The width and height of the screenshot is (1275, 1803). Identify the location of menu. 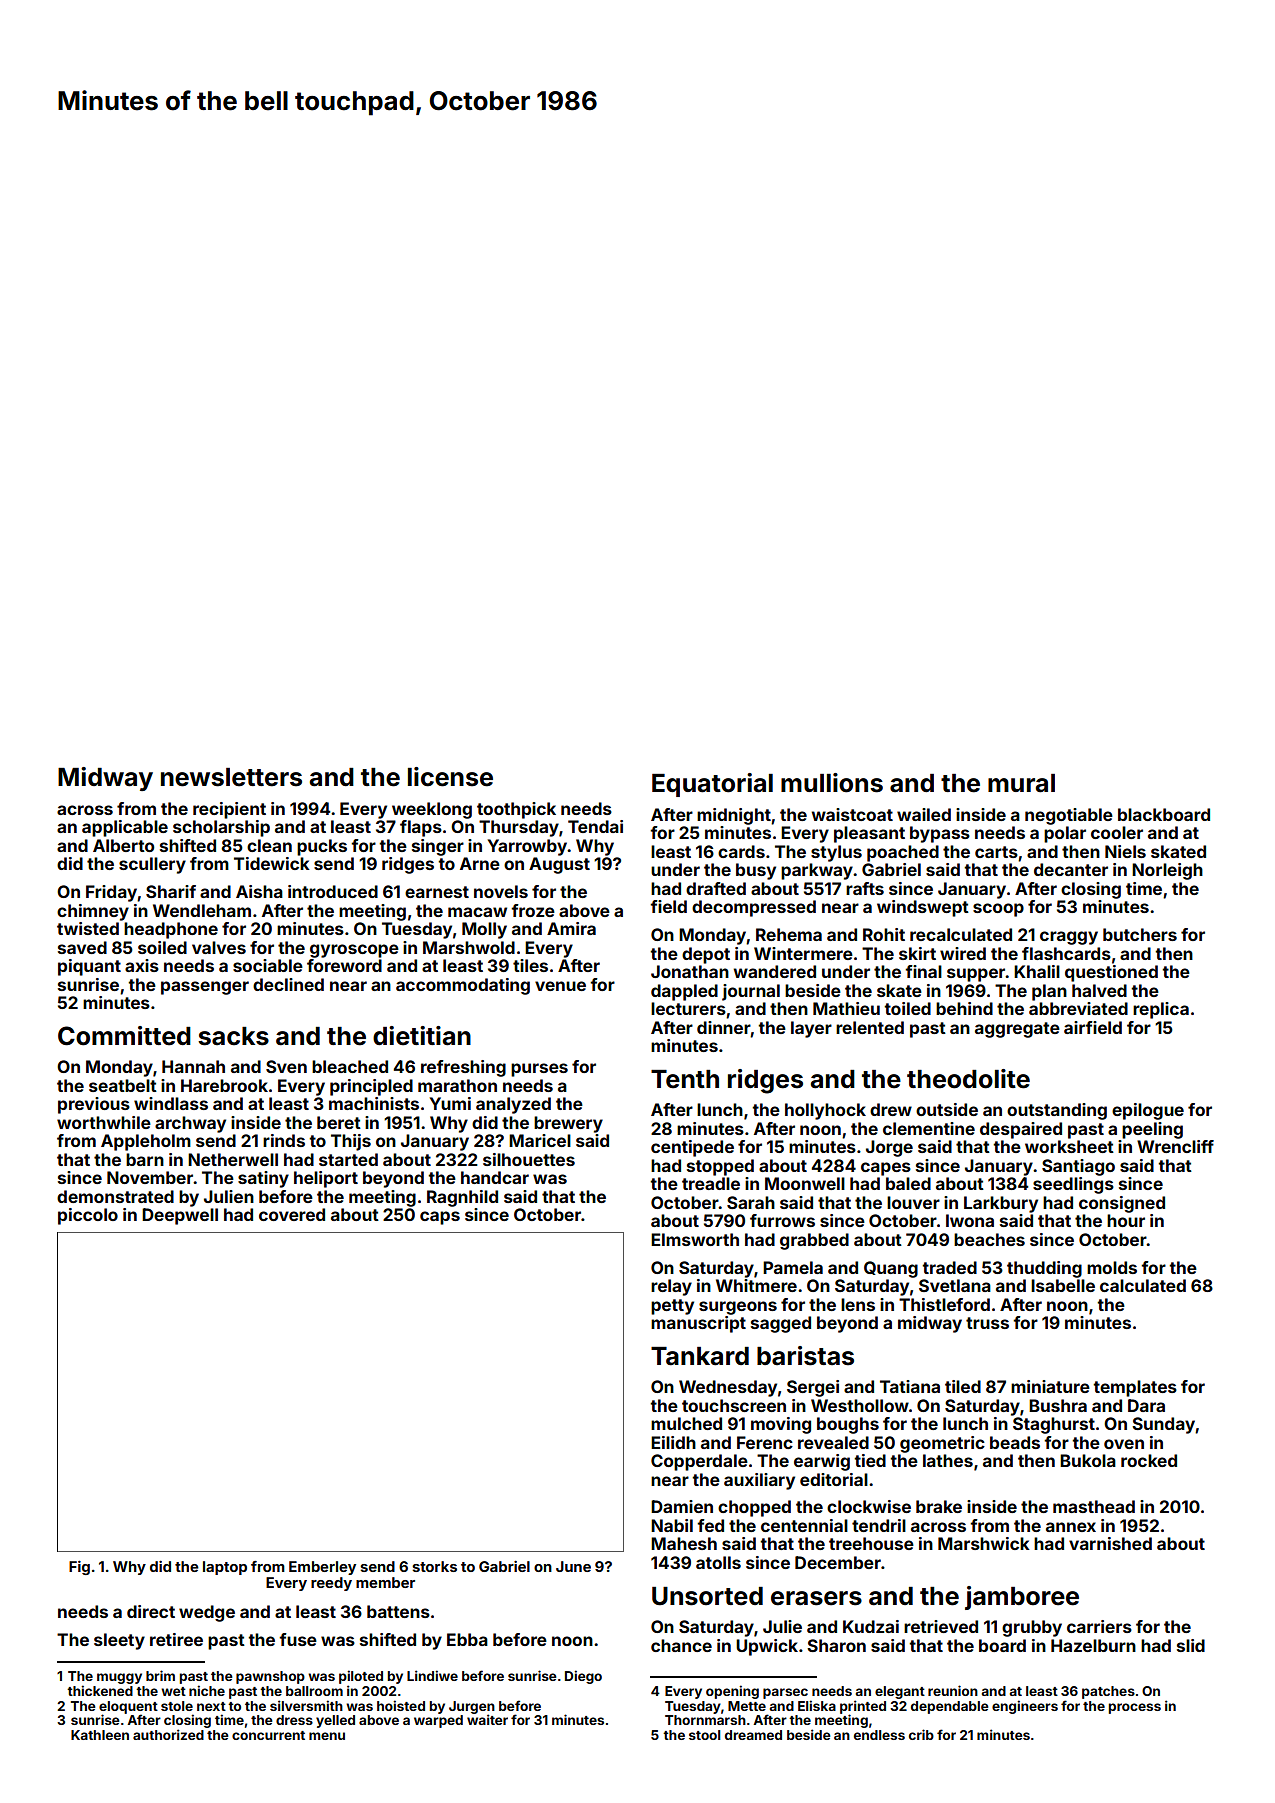
(327, 1736).
